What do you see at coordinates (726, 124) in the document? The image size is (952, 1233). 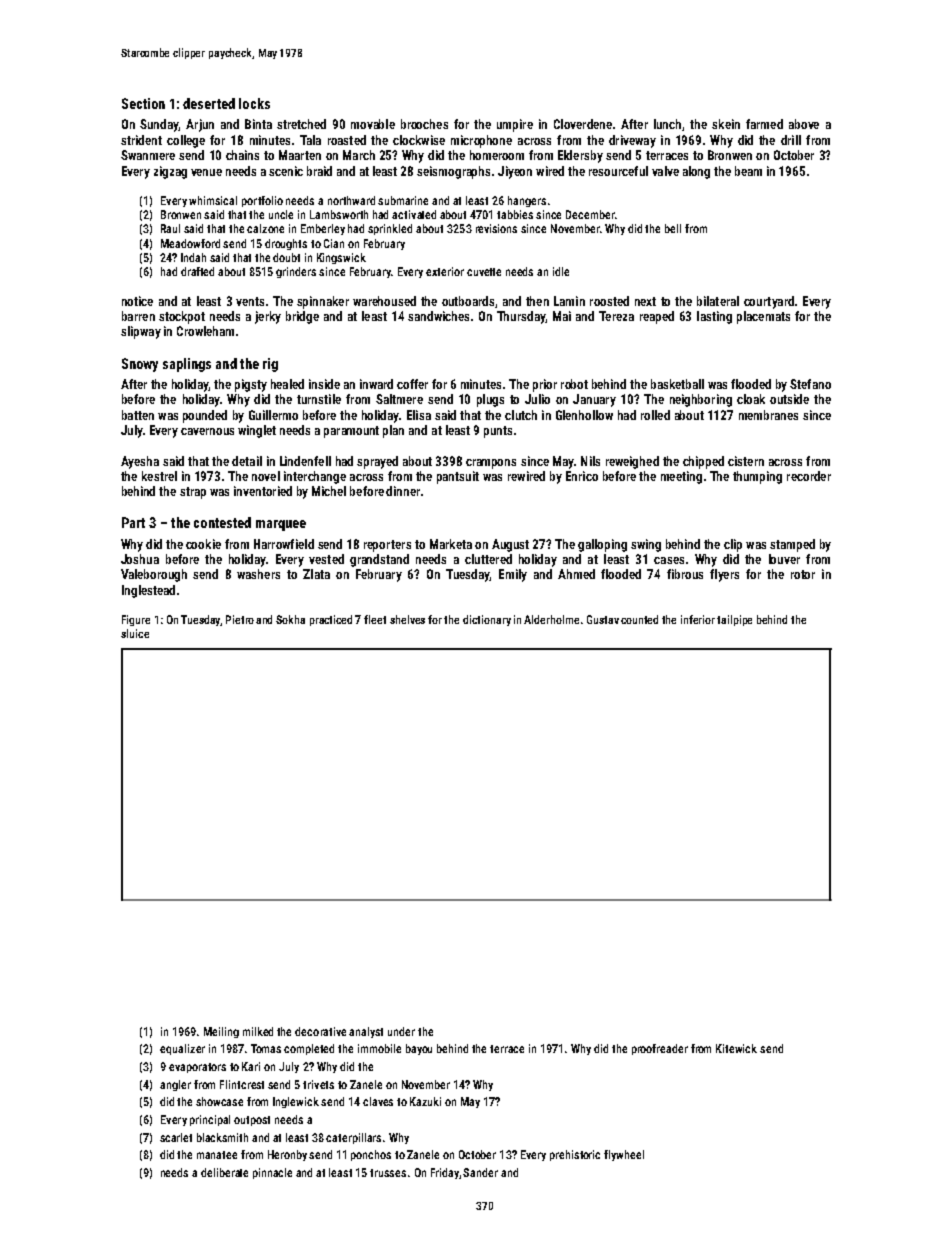 I see `skein` at bounding box center [726, 124].
